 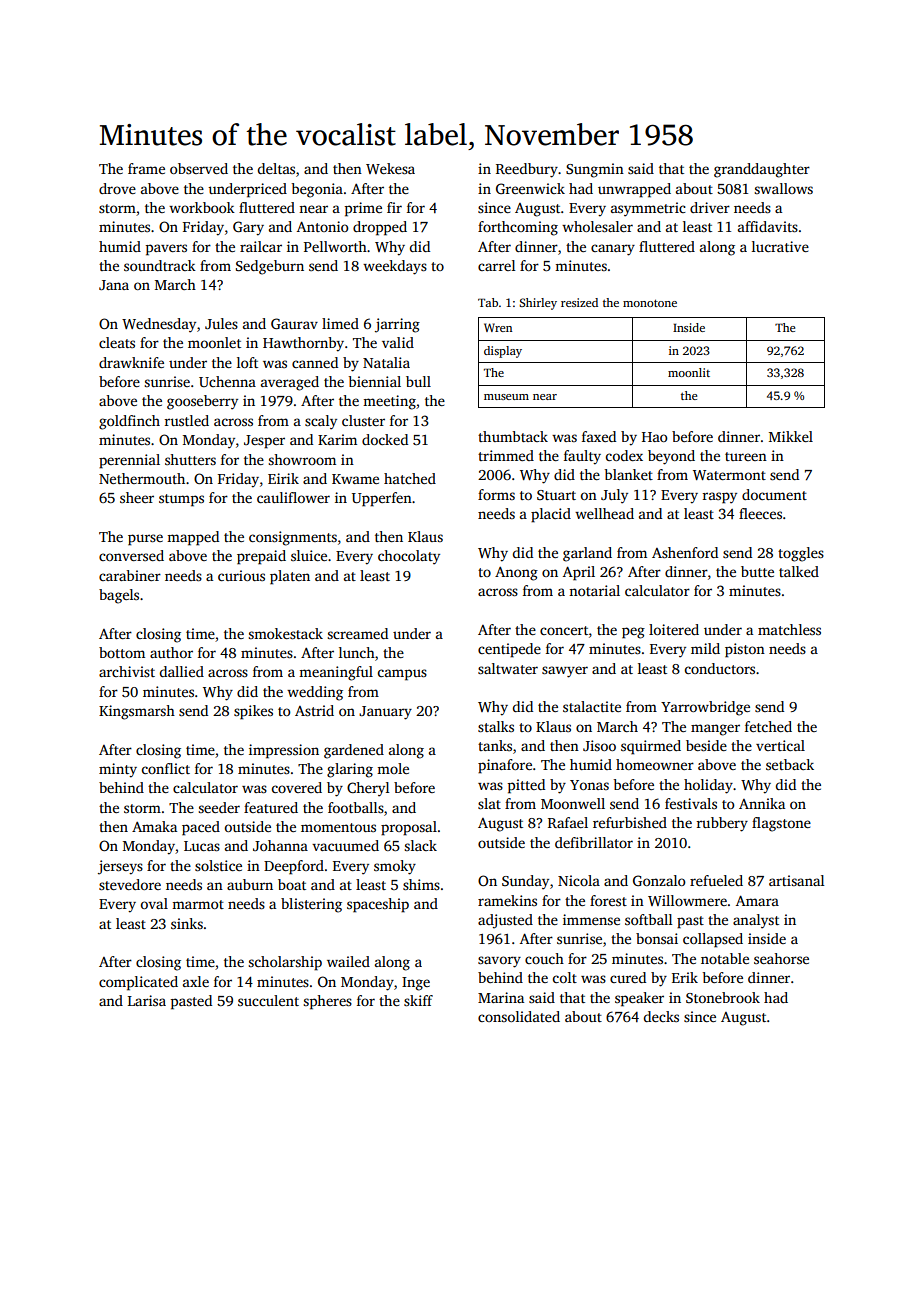 I want to click on Larisa, so click(x=147, y=1000).
